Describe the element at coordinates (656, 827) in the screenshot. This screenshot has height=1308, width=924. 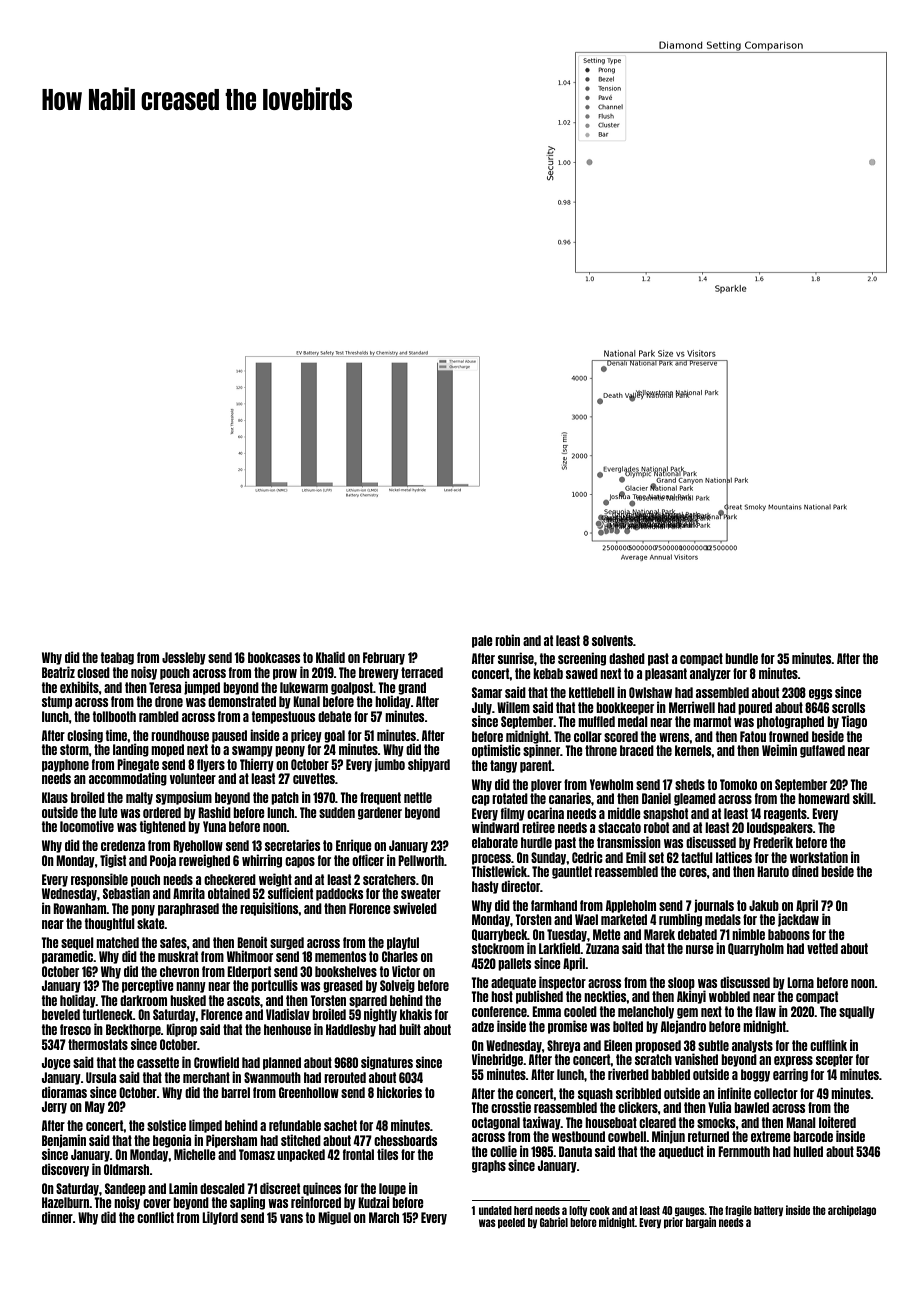
I see `robot` at that location.
